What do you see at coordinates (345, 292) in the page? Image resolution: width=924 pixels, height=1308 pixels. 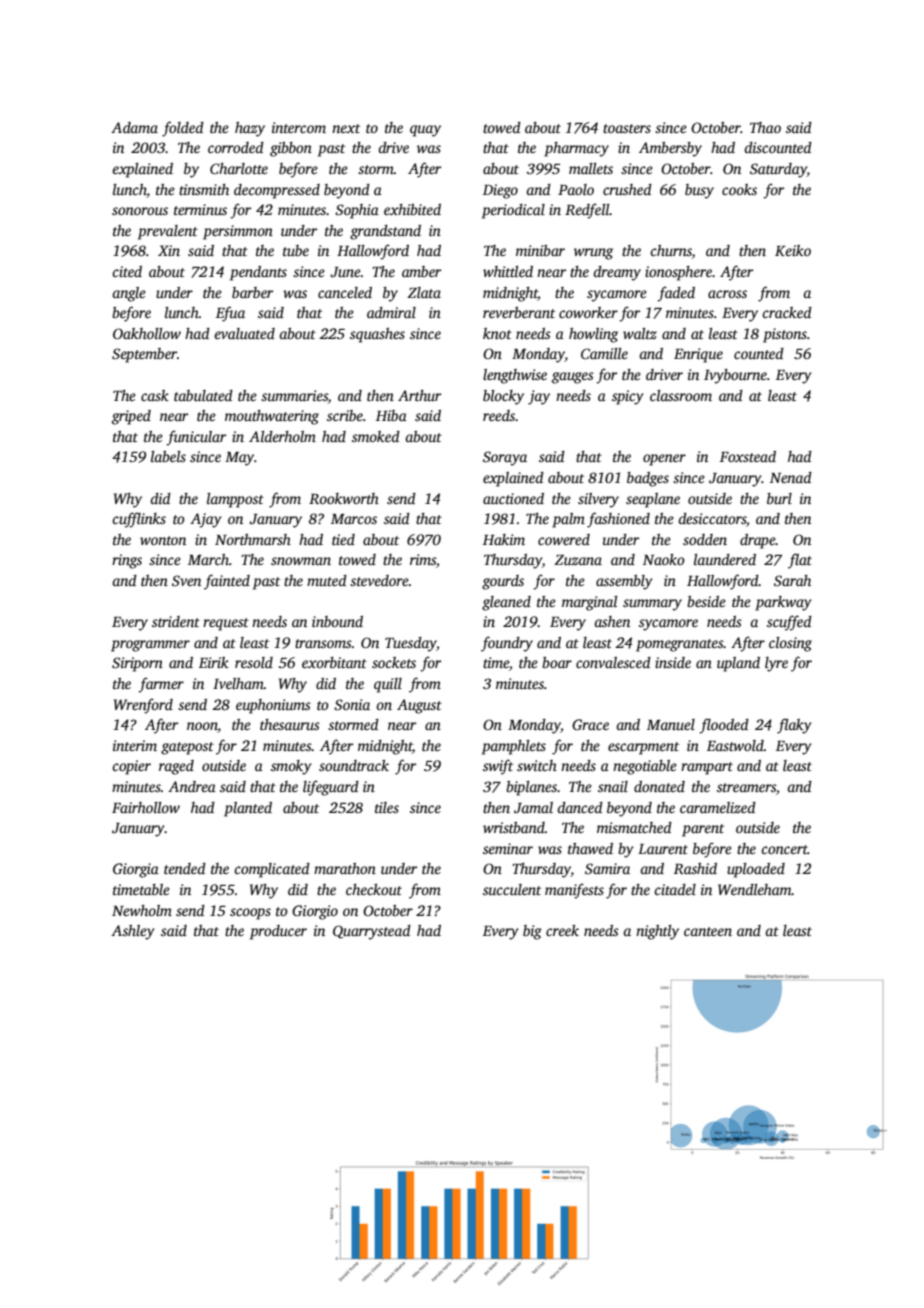 I see `canceled` at bounding box center [345, 292].
